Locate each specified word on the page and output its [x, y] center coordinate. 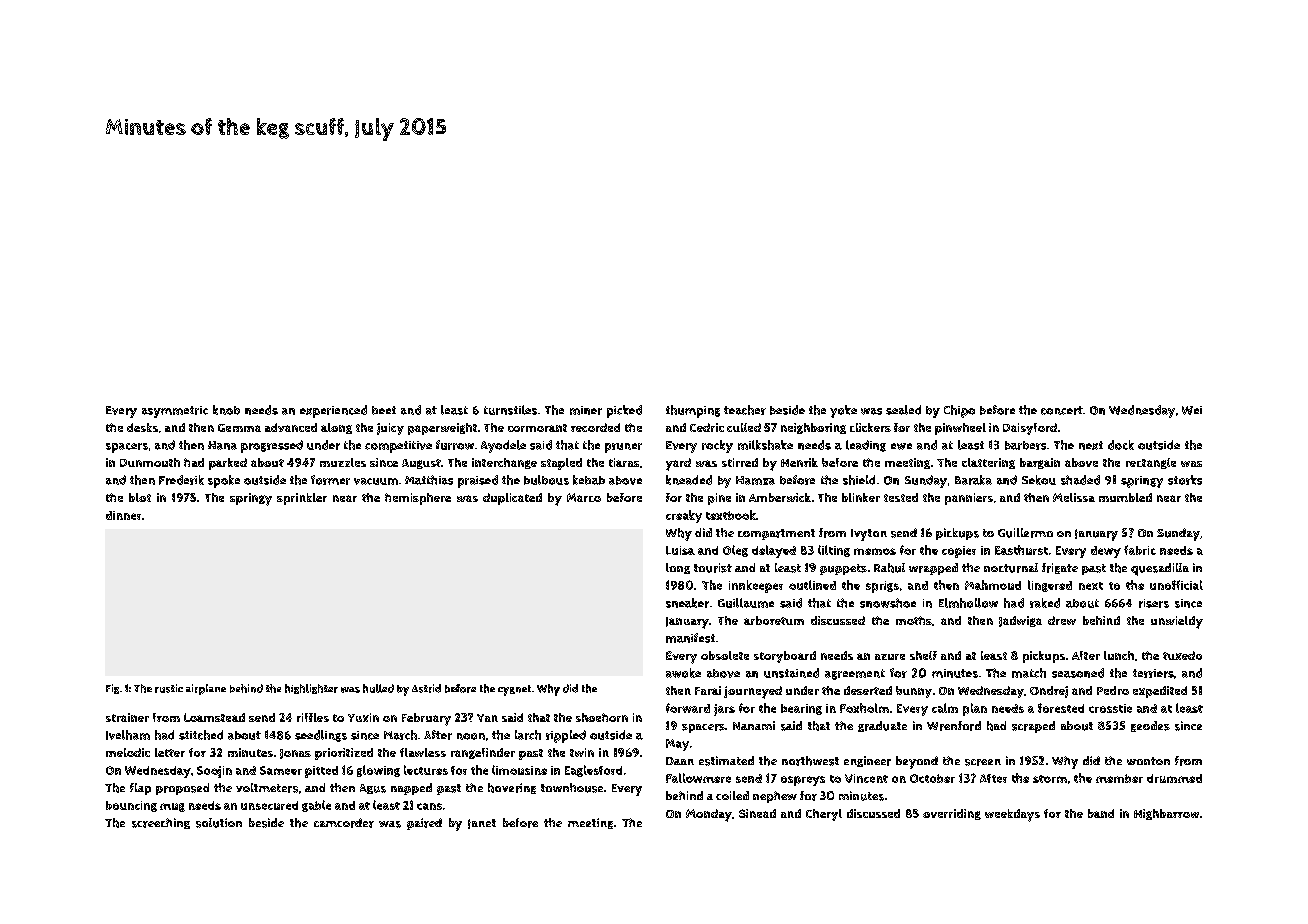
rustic [169, 688]
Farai [708, 690]
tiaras [624, 462]
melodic [128, 752]
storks [1185, 480]
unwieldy [1177, 622]
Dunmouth [150, 462]
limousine [519, 770]
